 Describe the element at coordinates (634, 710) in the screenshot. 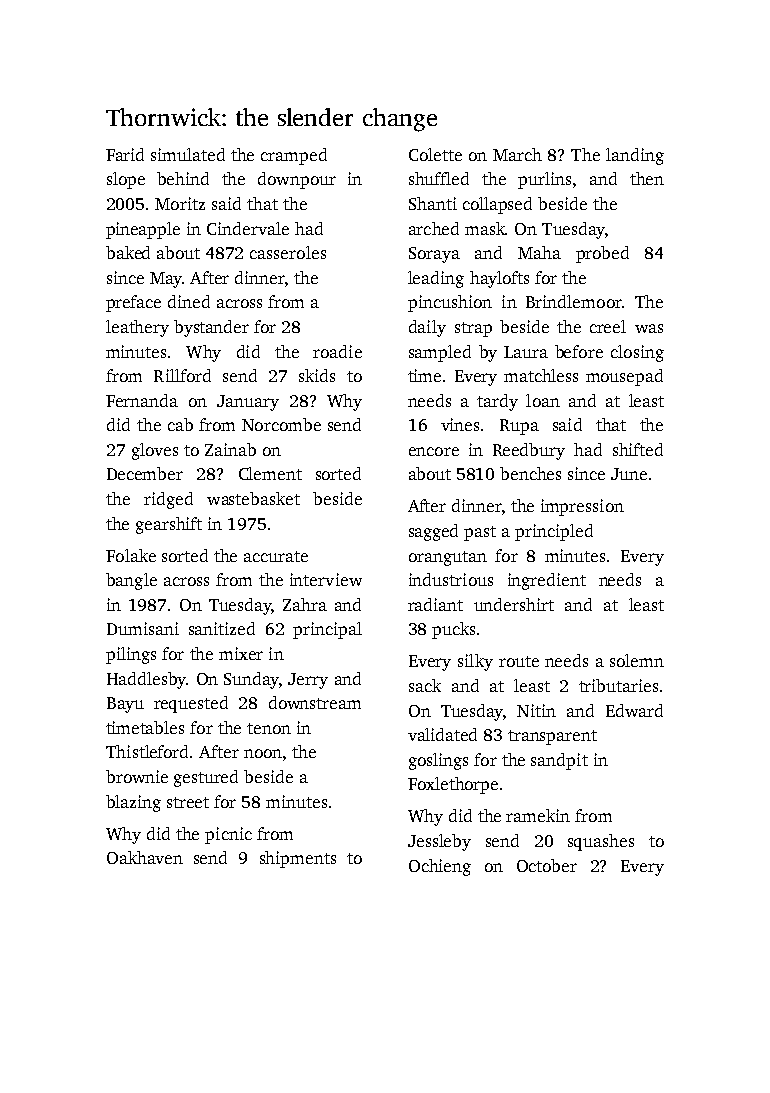

I see `Edward` at that location.
